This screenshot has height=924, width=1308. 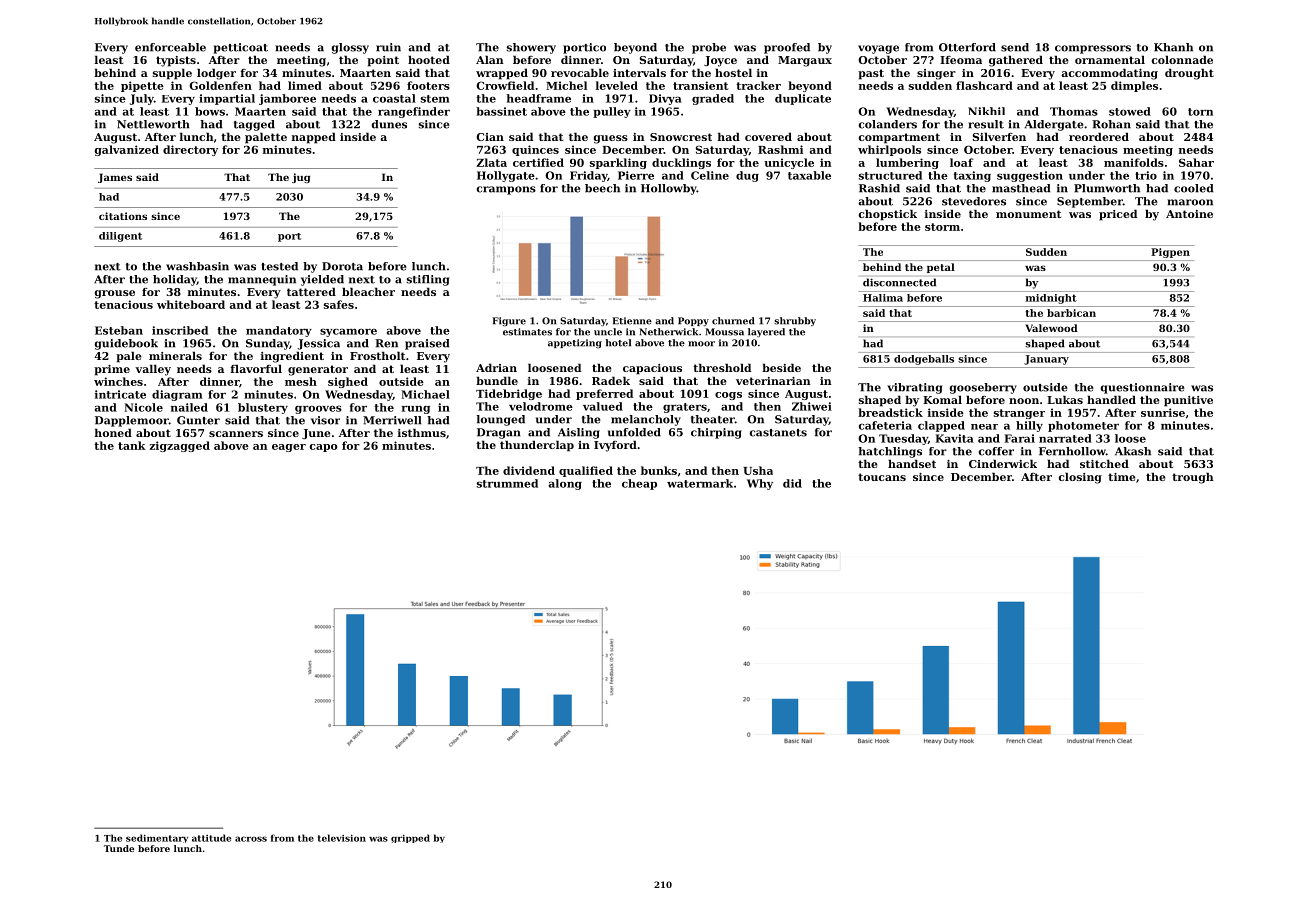 What do you see at coordinates (389, 124) in the screenshot?
I see `dunes` at bounding box center [389, 124].
